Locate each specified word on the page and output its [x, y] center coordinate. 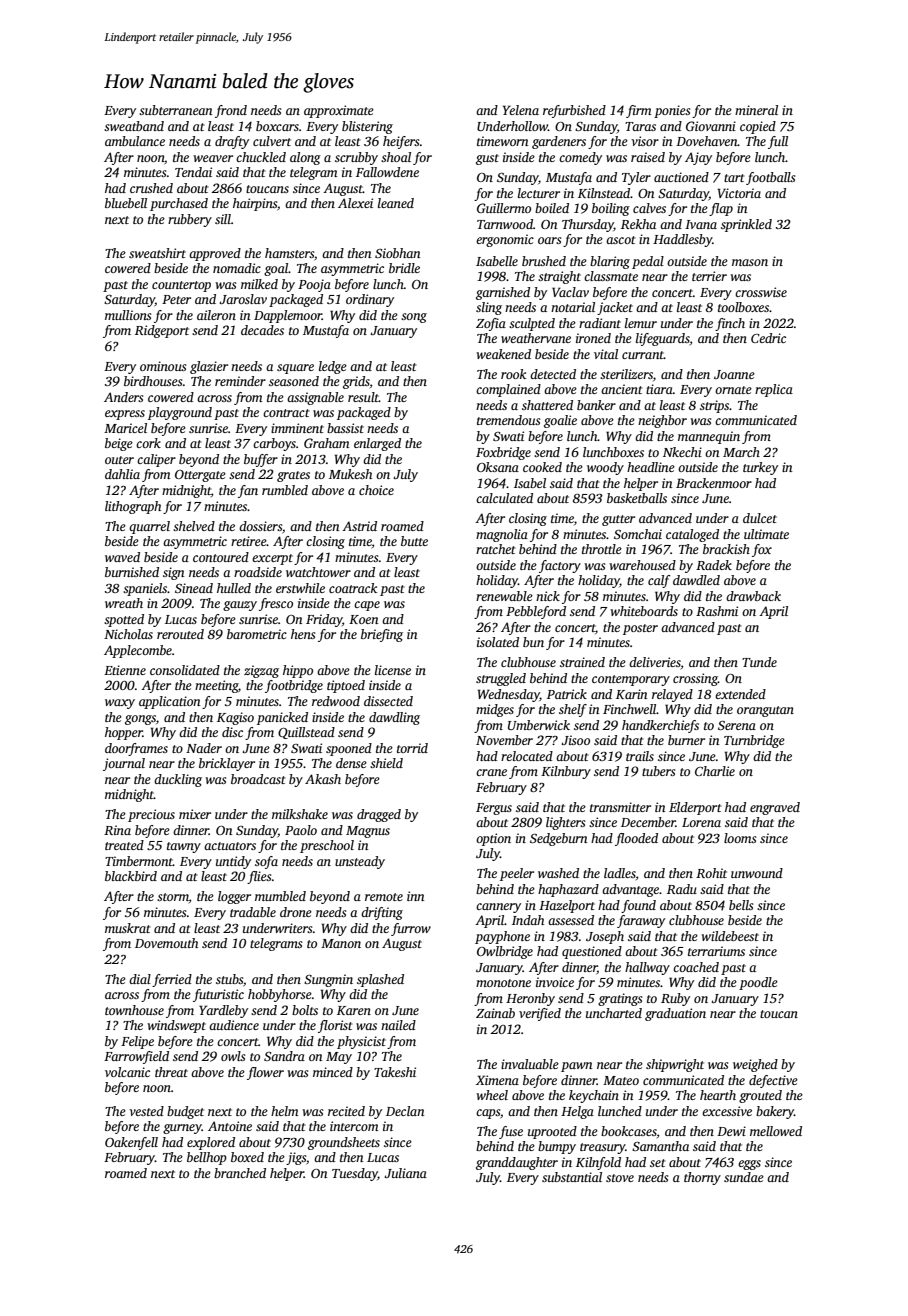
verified [540, 1014]
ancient [621, 389]
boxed [247, 1157]
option [493, 839]
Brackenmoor [714, 483]
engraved [775, 808]
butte [414, 541]
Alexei [355, 203]
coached [696, 967]
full [778, 142]
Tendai [193, 172]
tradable [253, 912]
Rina [117, 830]
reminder [240, 381]
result [363, 397]
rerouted [180, 634]
